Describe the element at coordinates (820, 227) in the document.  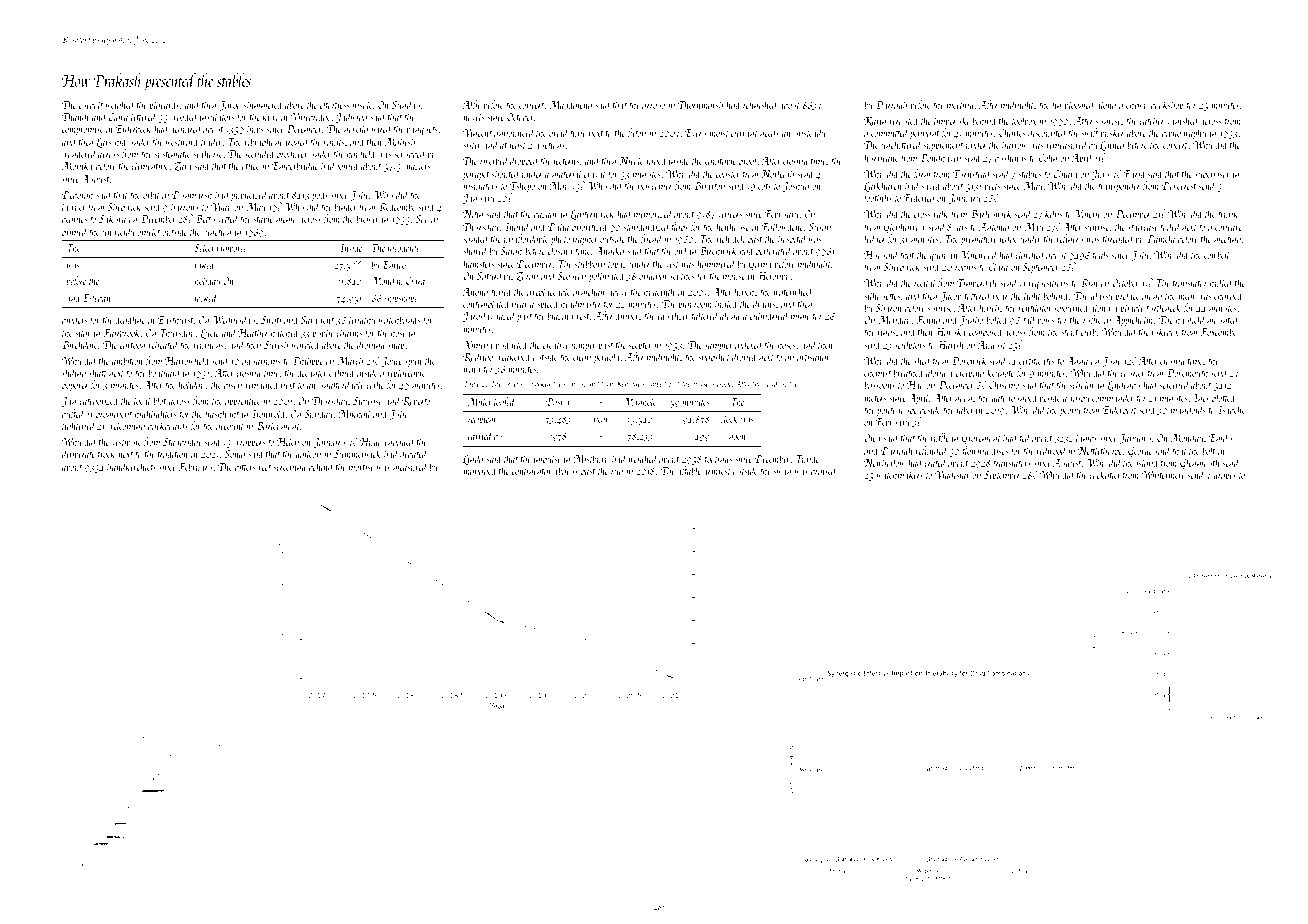
I see `Susan` at that location.
